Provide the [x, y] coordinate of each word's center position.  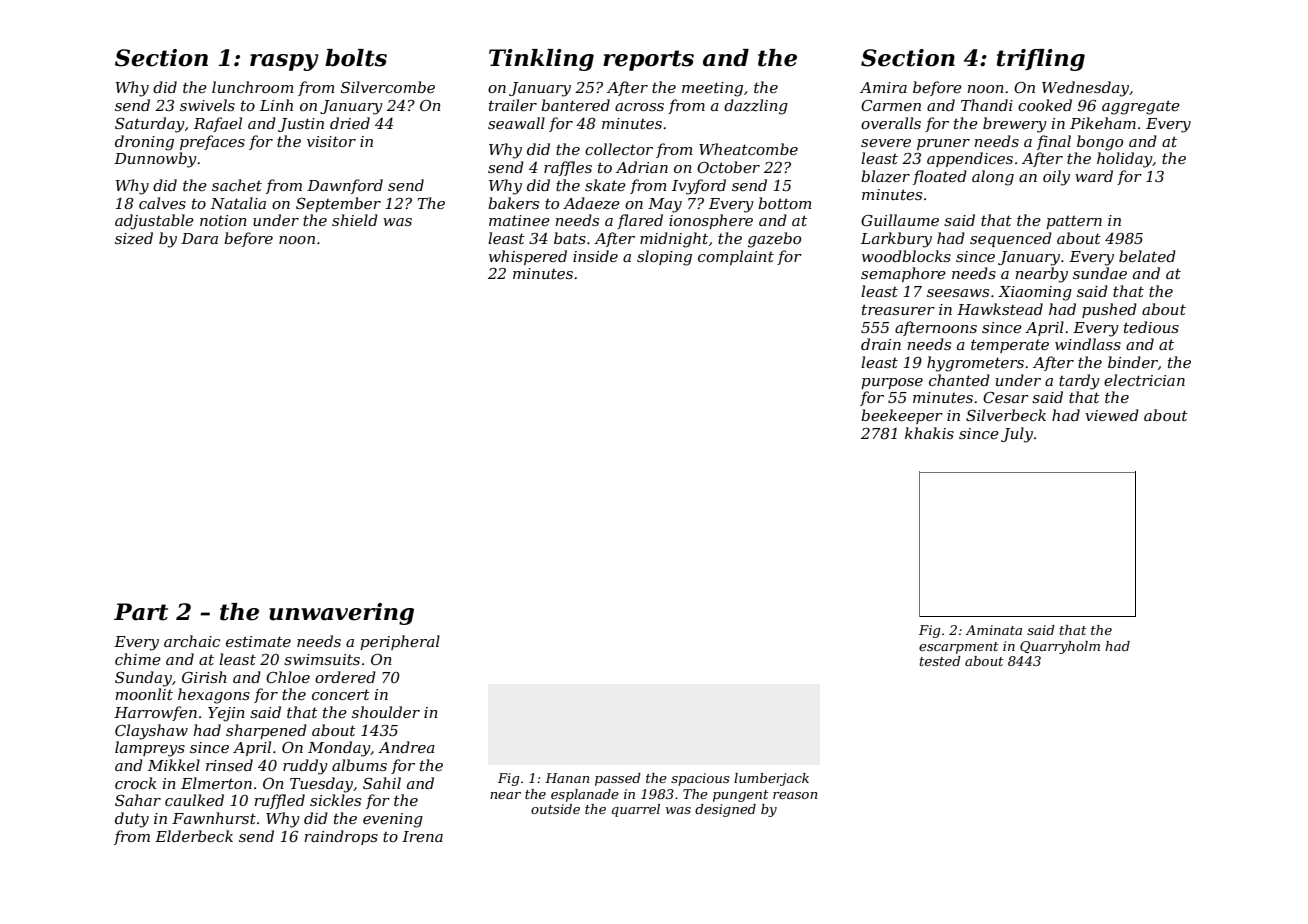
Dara [199, 238]
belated [1147, 256]
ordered [345, 677]
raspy [284, 62]
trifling [1041, 60]
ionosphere [711, 221]
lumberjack [771, 779]
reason [795, 795]
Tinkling [541, 60]
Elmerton [216, 783]
